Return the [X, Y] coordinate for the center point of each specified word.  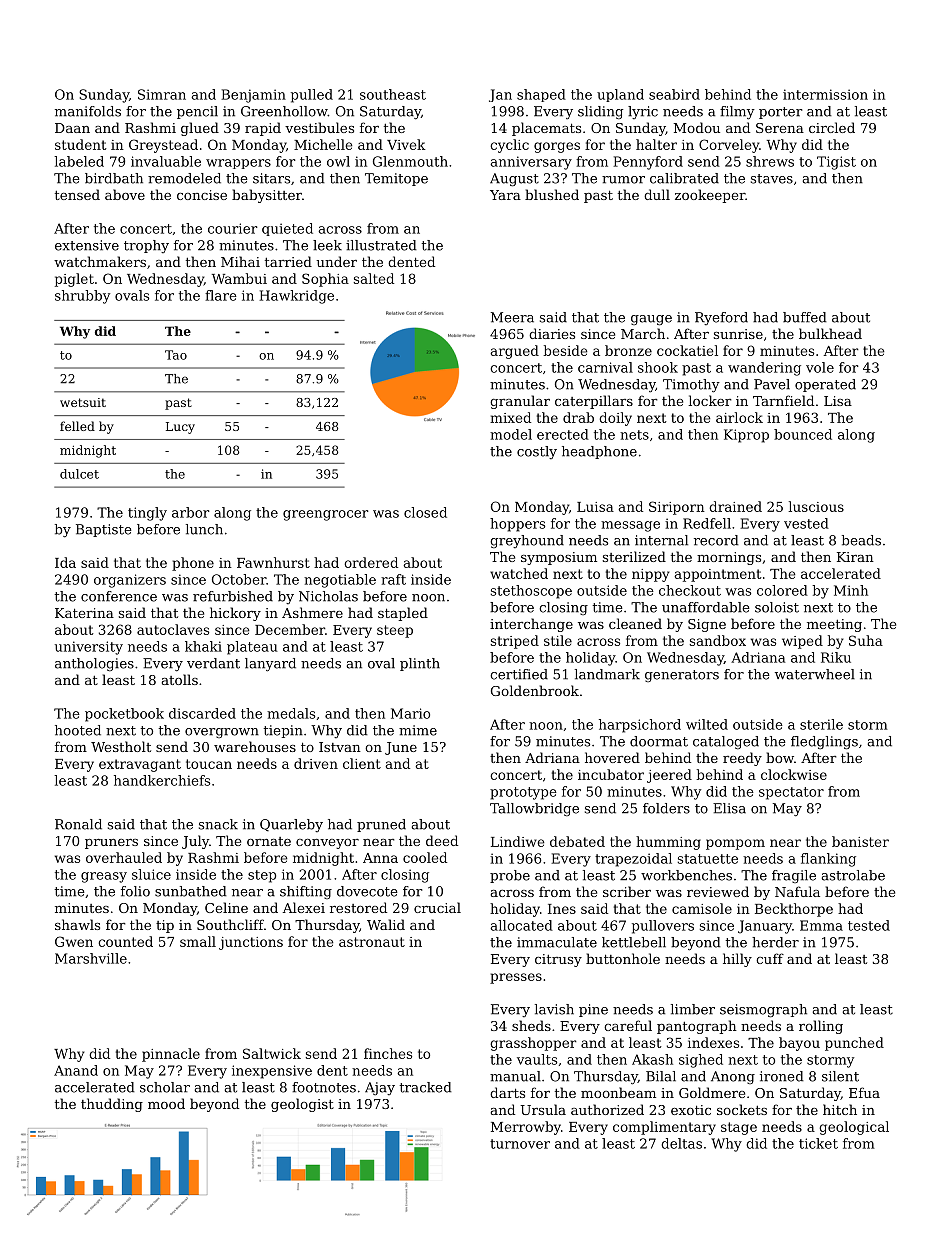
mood [166, 1103]
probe [510, 876]
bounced [803, 434]
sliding [600, 112]
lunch [204, 529]
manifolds [88, 111]
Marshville [91, 958]
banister [860, 841]
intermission [825, 94]
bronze [628, 350]
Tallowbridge [534, 809]
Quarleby [291, 825]
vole [820, 367]
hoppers [517, 525]
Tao [176, 355]
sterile [821, 724]
